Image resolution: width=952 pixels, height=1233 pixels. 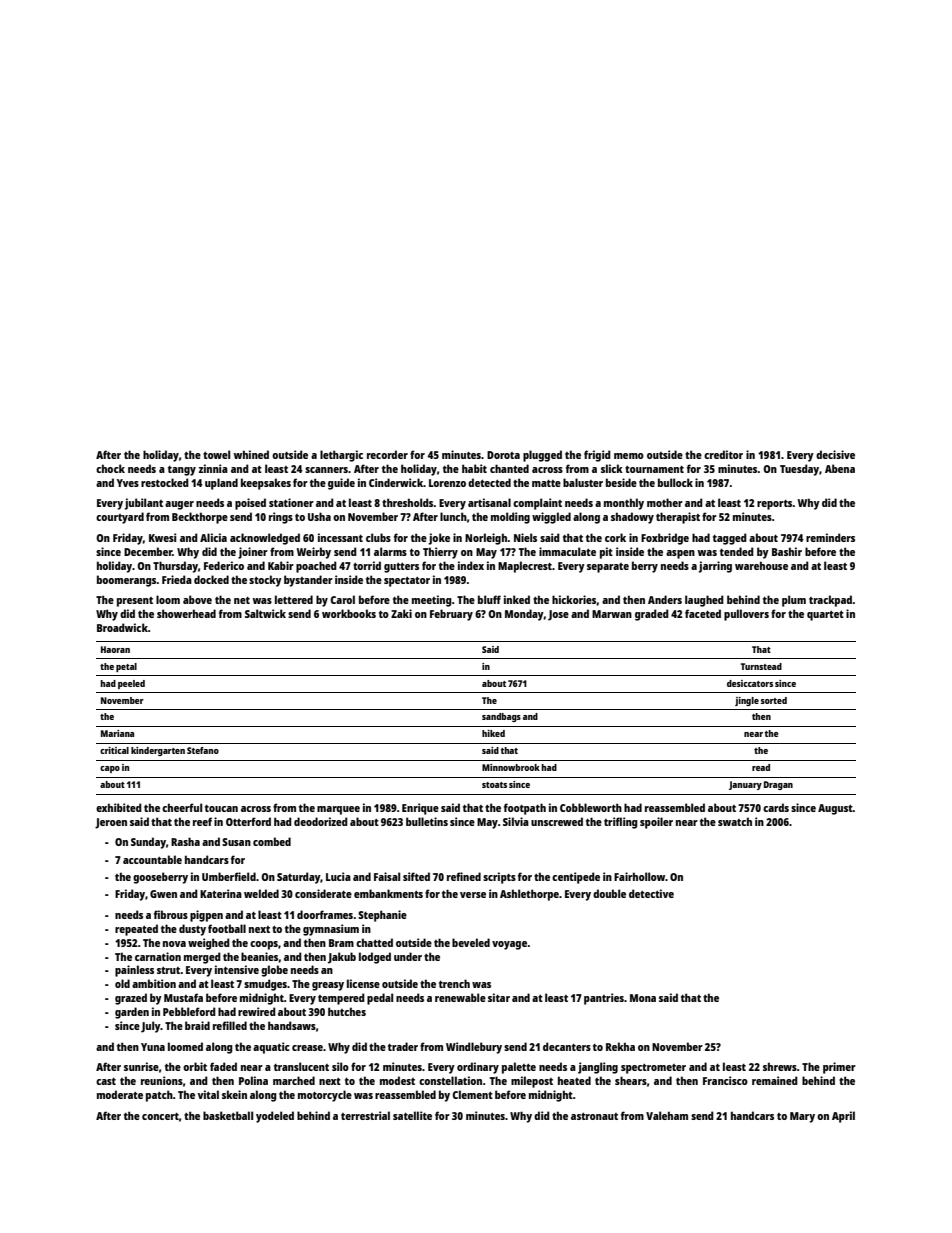 I want to click on Saltwick, so click(x=265, y=613).
